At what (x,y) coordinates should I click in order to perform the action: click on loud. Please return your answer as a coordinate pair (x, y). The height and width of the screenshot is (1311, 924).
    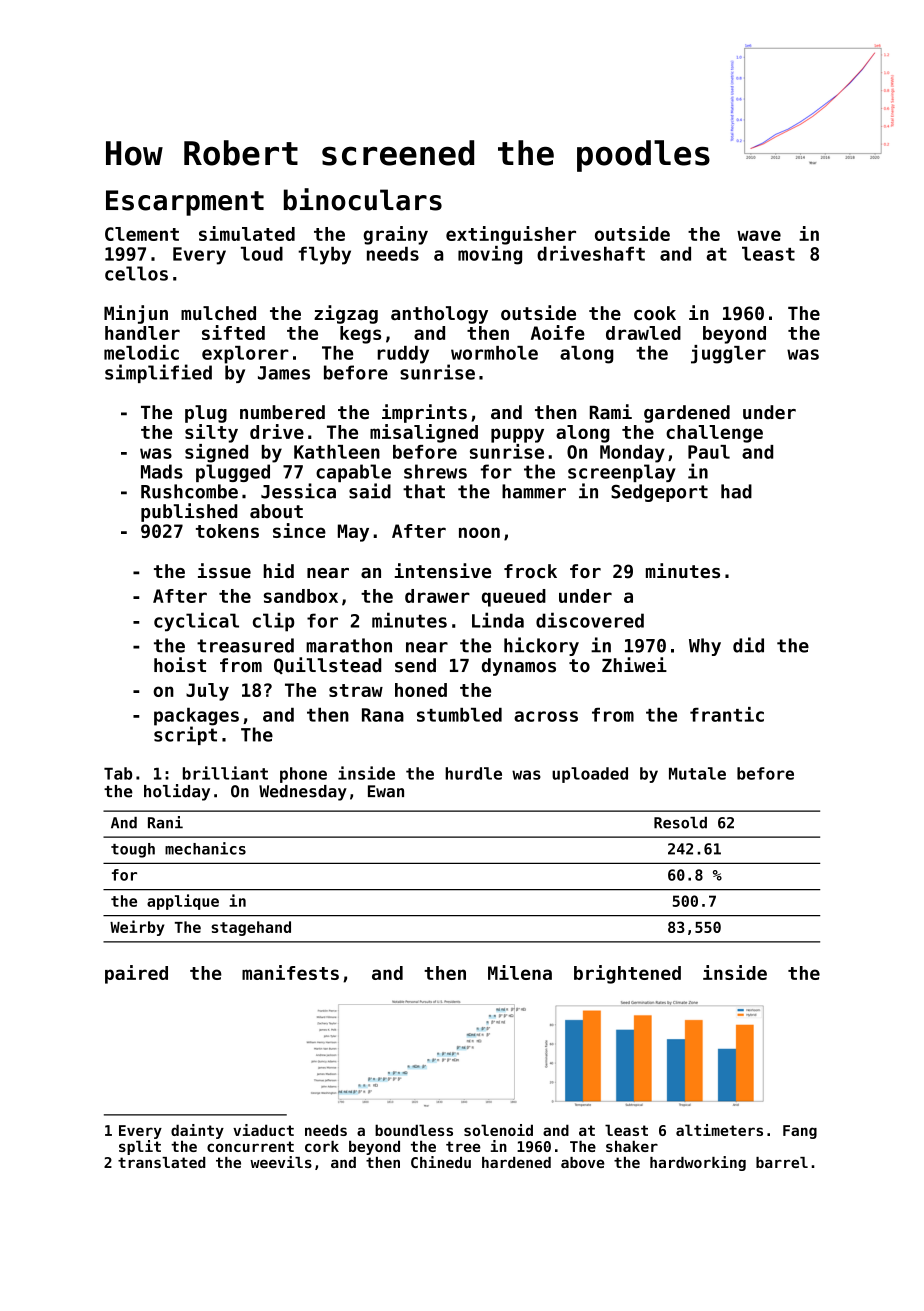
    Looking at the image, I should click on (262, 254).
